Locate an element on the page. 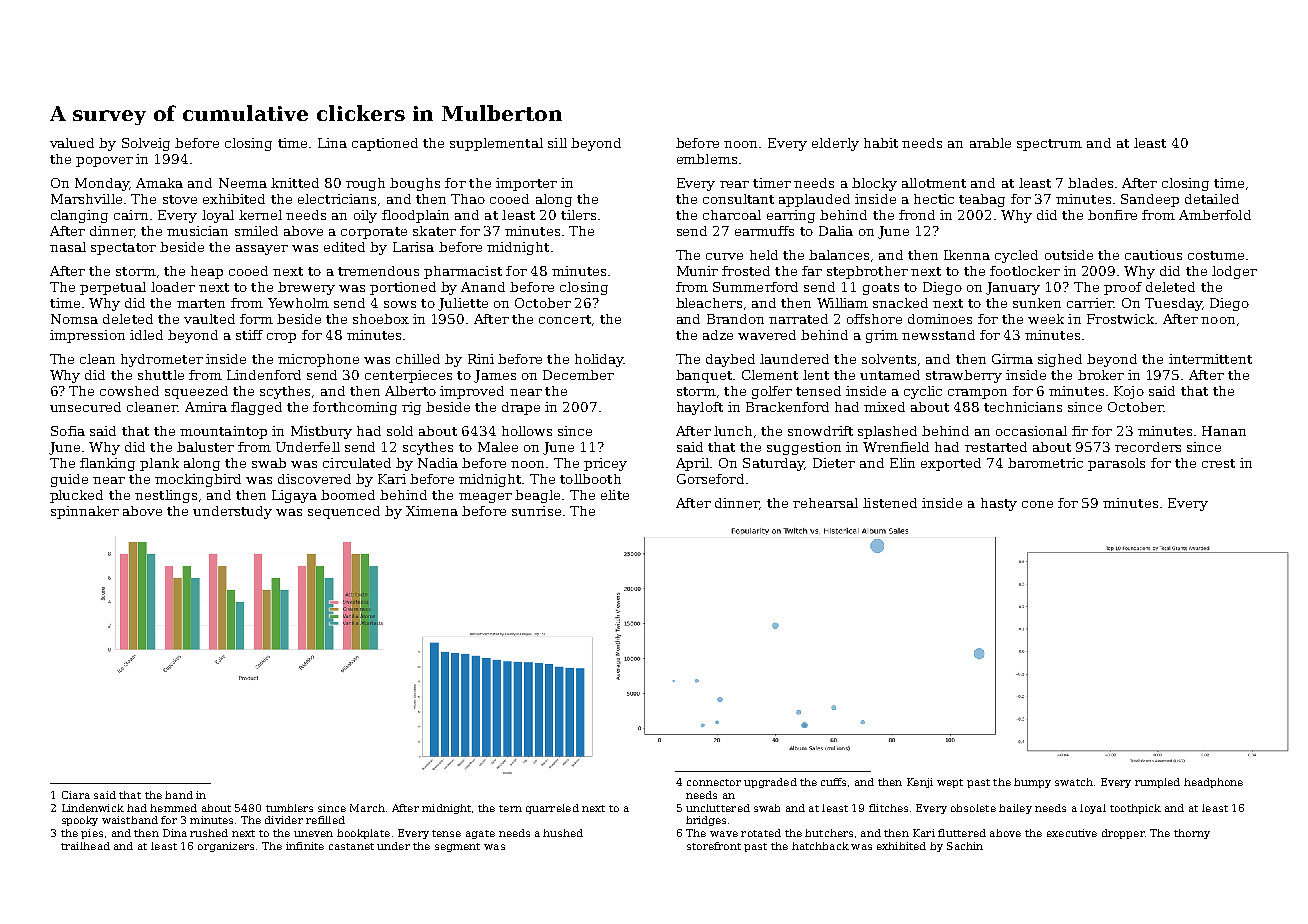 Image resolution: width=1308 pixels, height=924 pixels. Lindenford is located at coordinates (264, 375).
